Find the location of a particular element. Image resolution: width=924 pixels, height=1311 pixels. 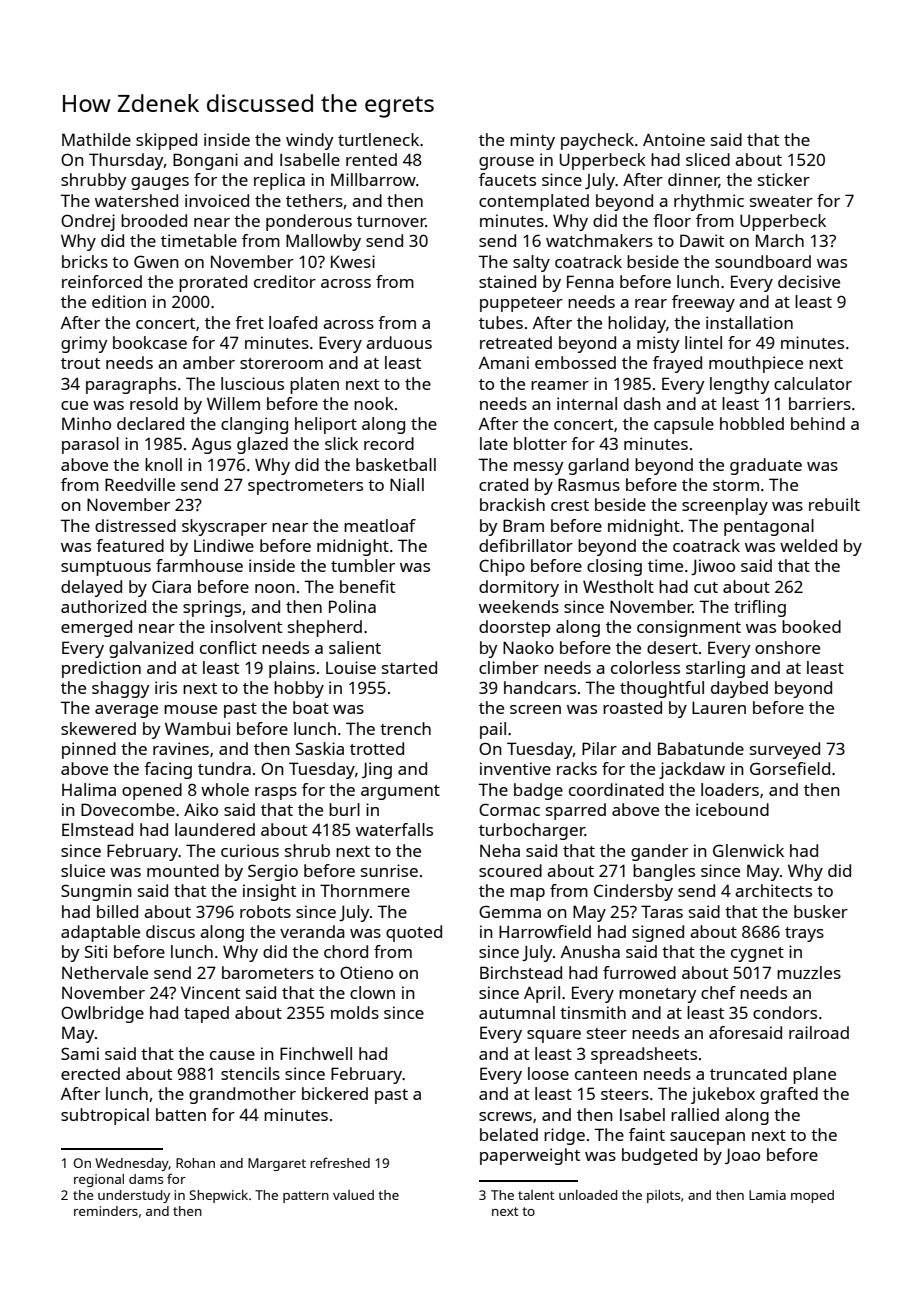

started is located at coordinates (409, 667).
